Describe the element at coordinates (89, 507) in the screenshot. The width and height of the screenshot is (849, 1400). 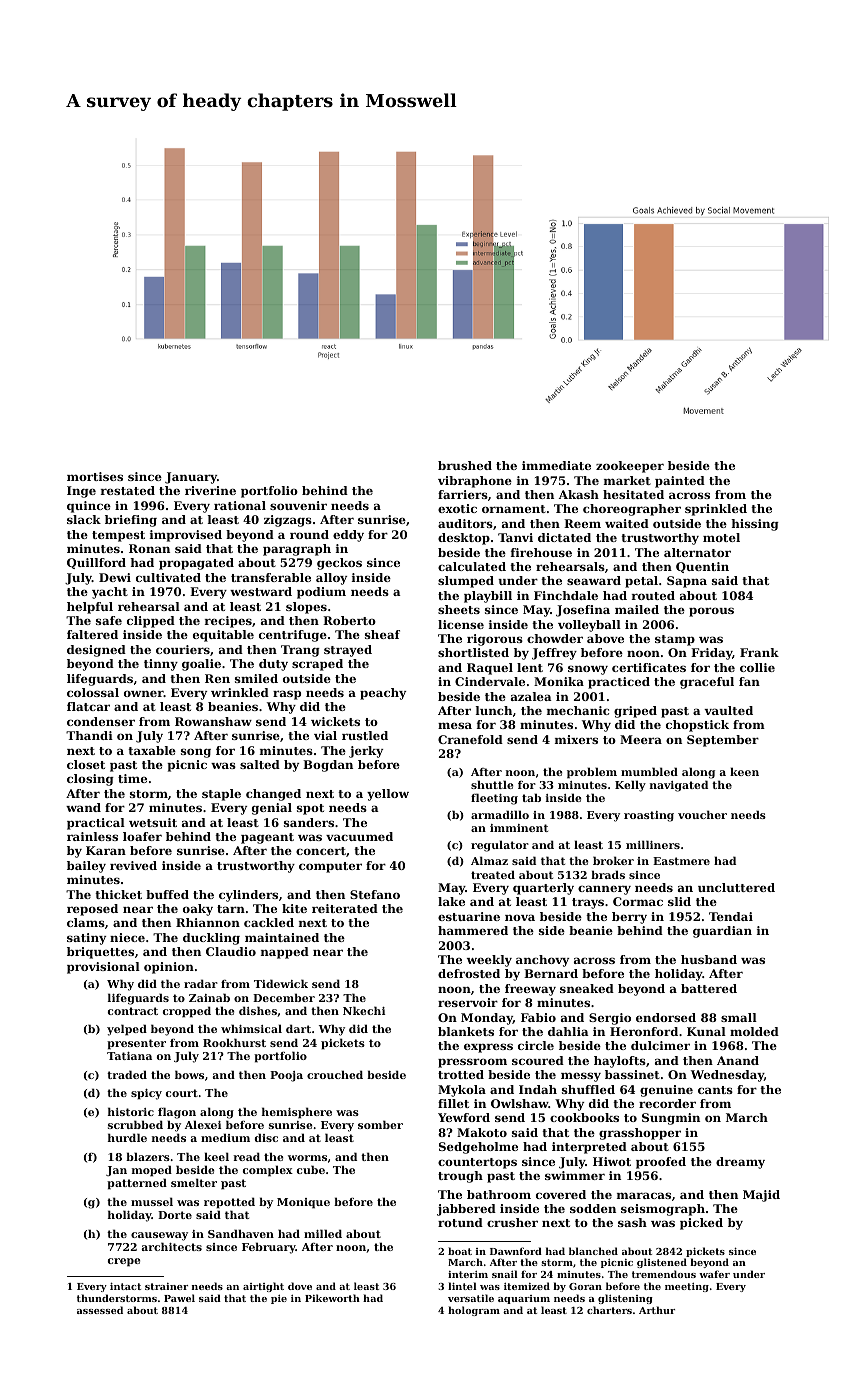
I see `quince` at that location.
